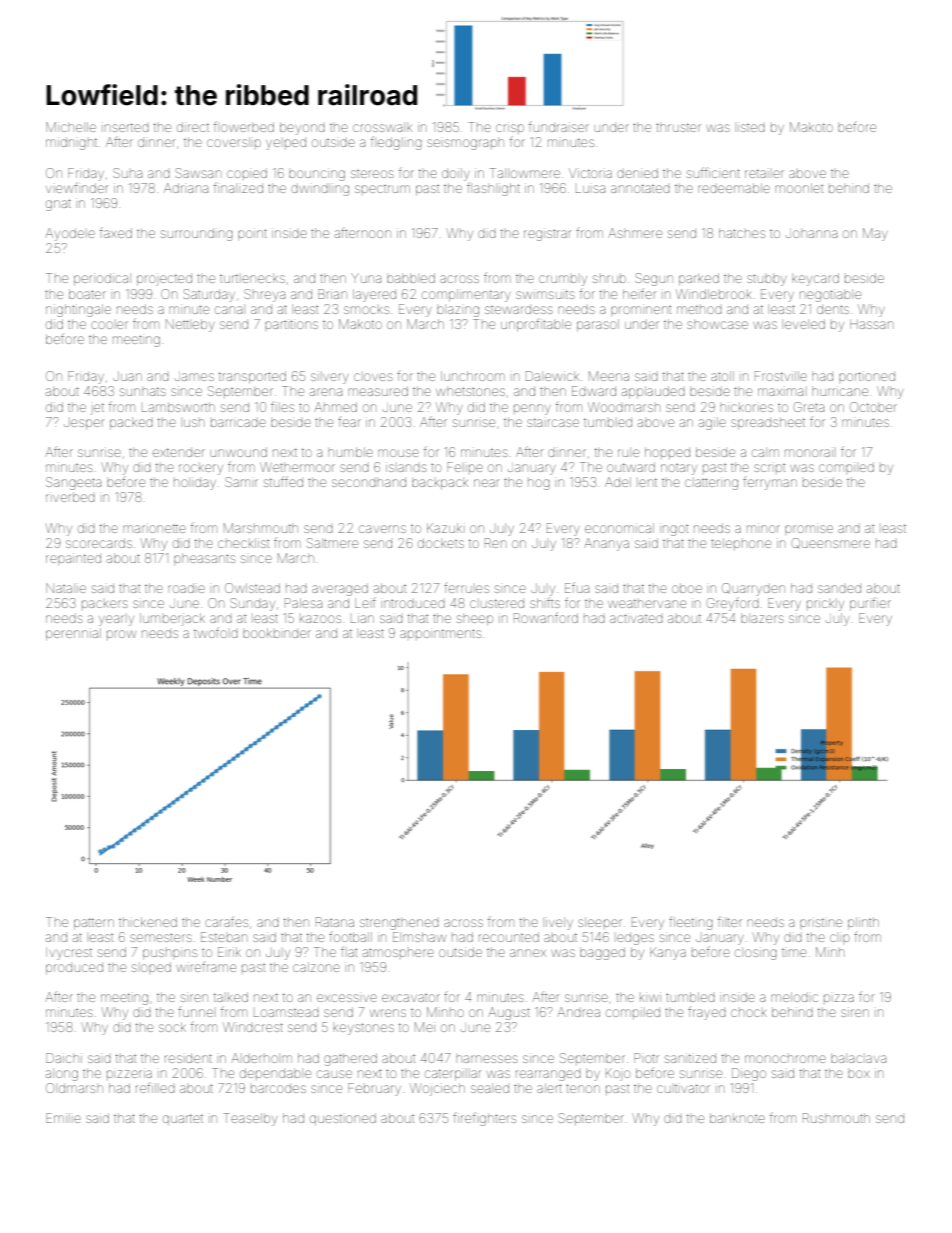  What do you see at coordinates (809, 529) in the screenshot?
I see `promise` at bounding box center [809, 529].
